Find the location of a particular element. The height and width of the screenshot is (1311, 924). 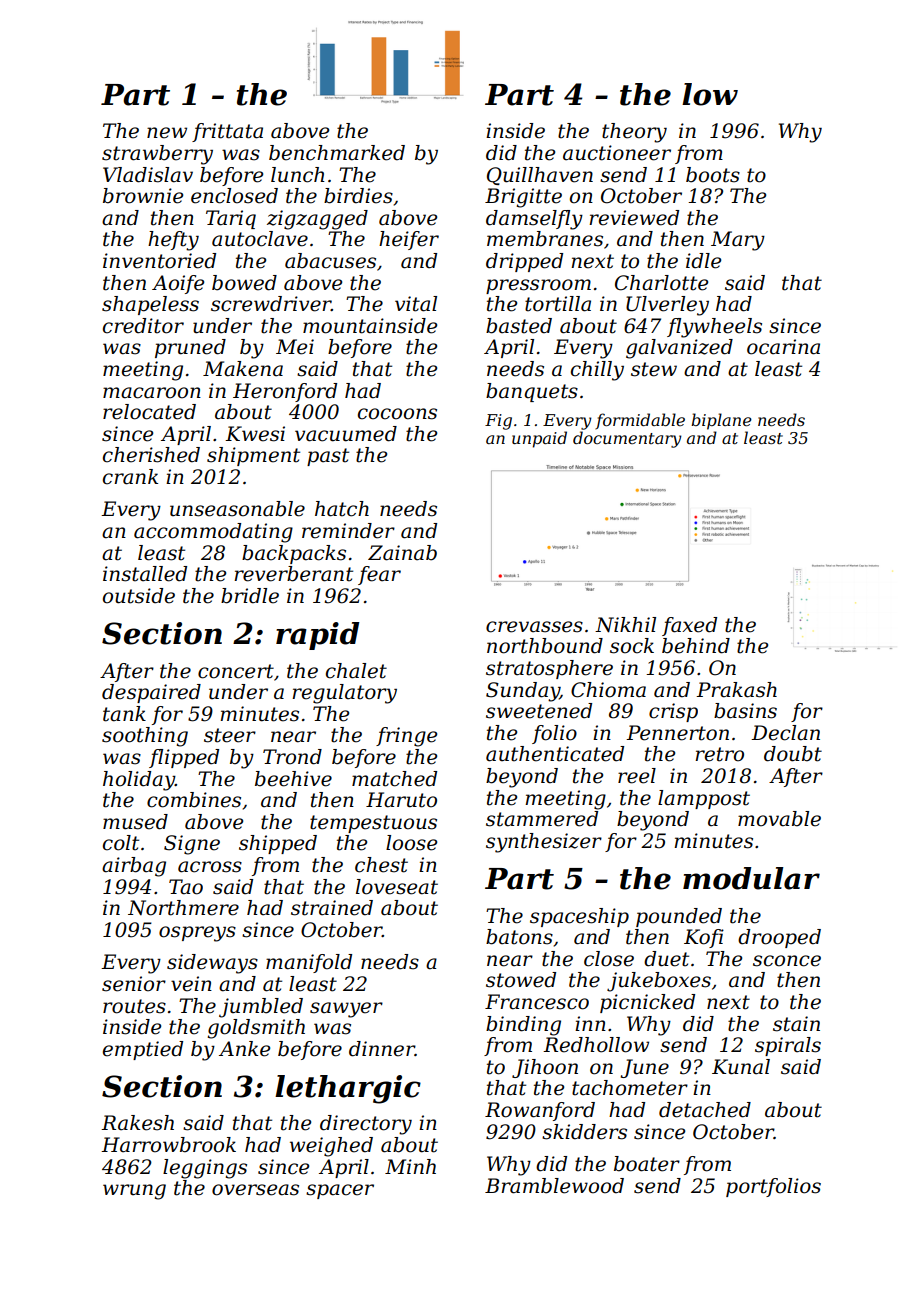

boots is located at coordinates (713, 175).
